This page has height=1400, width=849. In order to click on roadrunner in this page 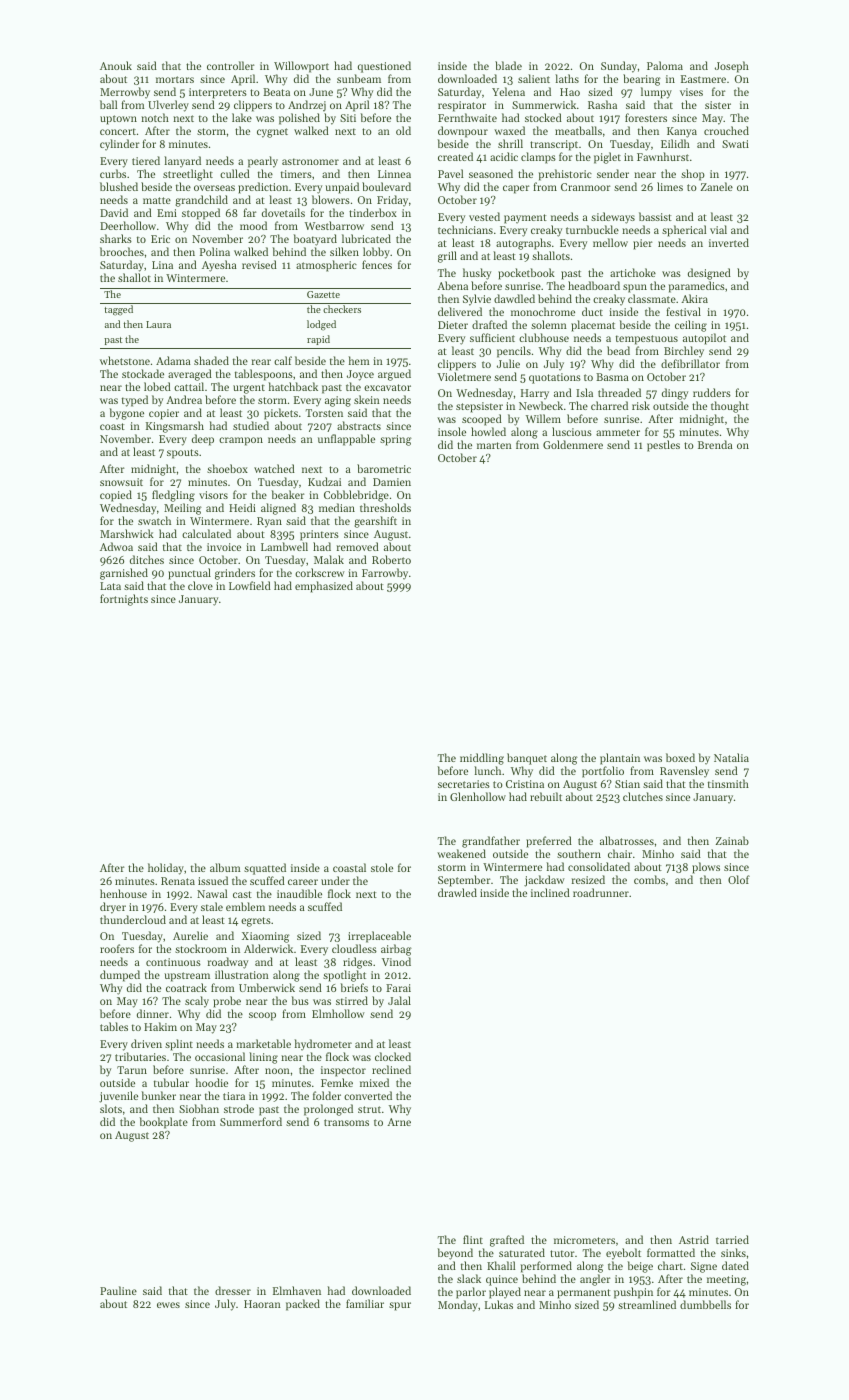, I will do `click(601, 892)`.
